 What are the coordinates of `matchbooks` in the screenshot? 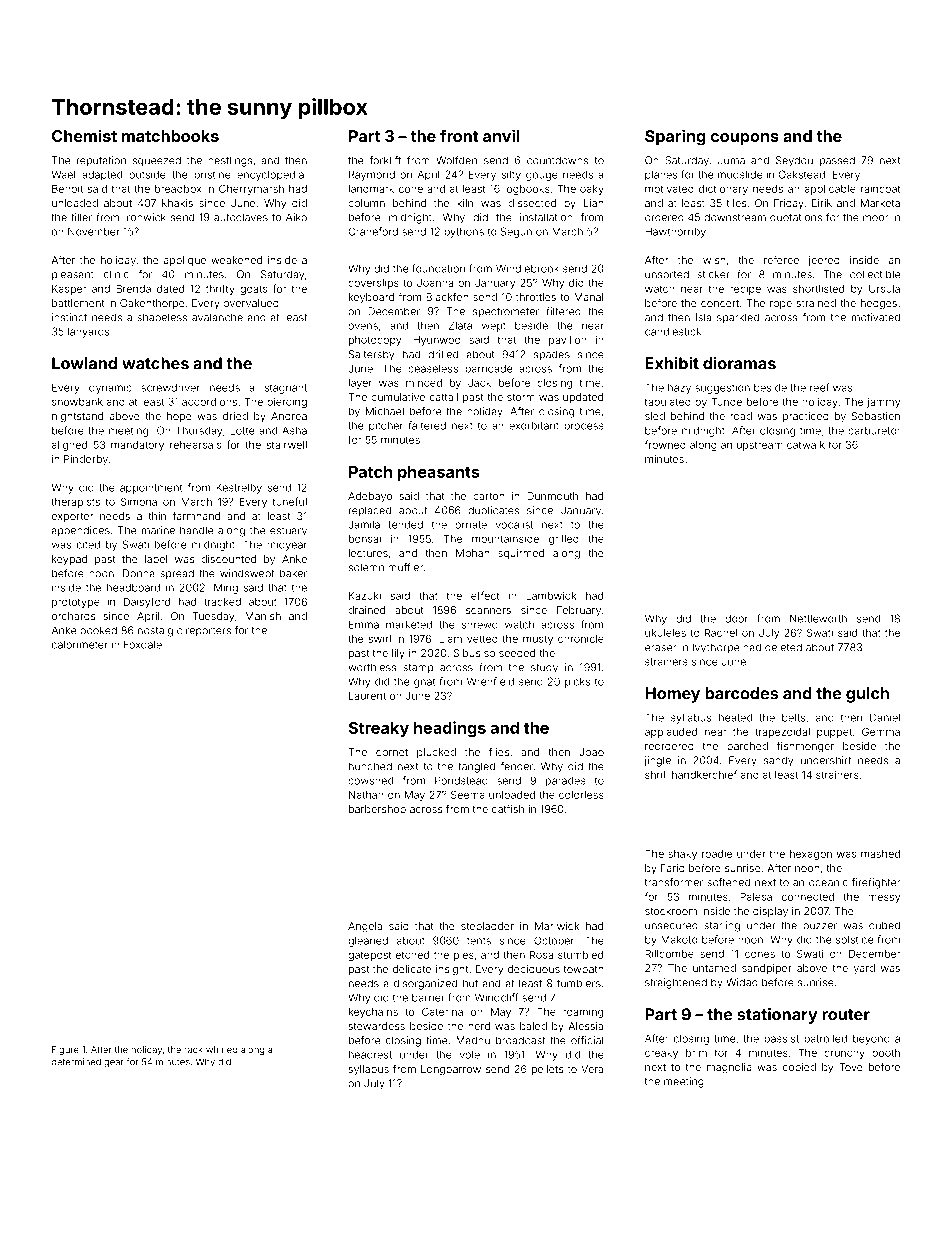 It's located at (170, 136).
